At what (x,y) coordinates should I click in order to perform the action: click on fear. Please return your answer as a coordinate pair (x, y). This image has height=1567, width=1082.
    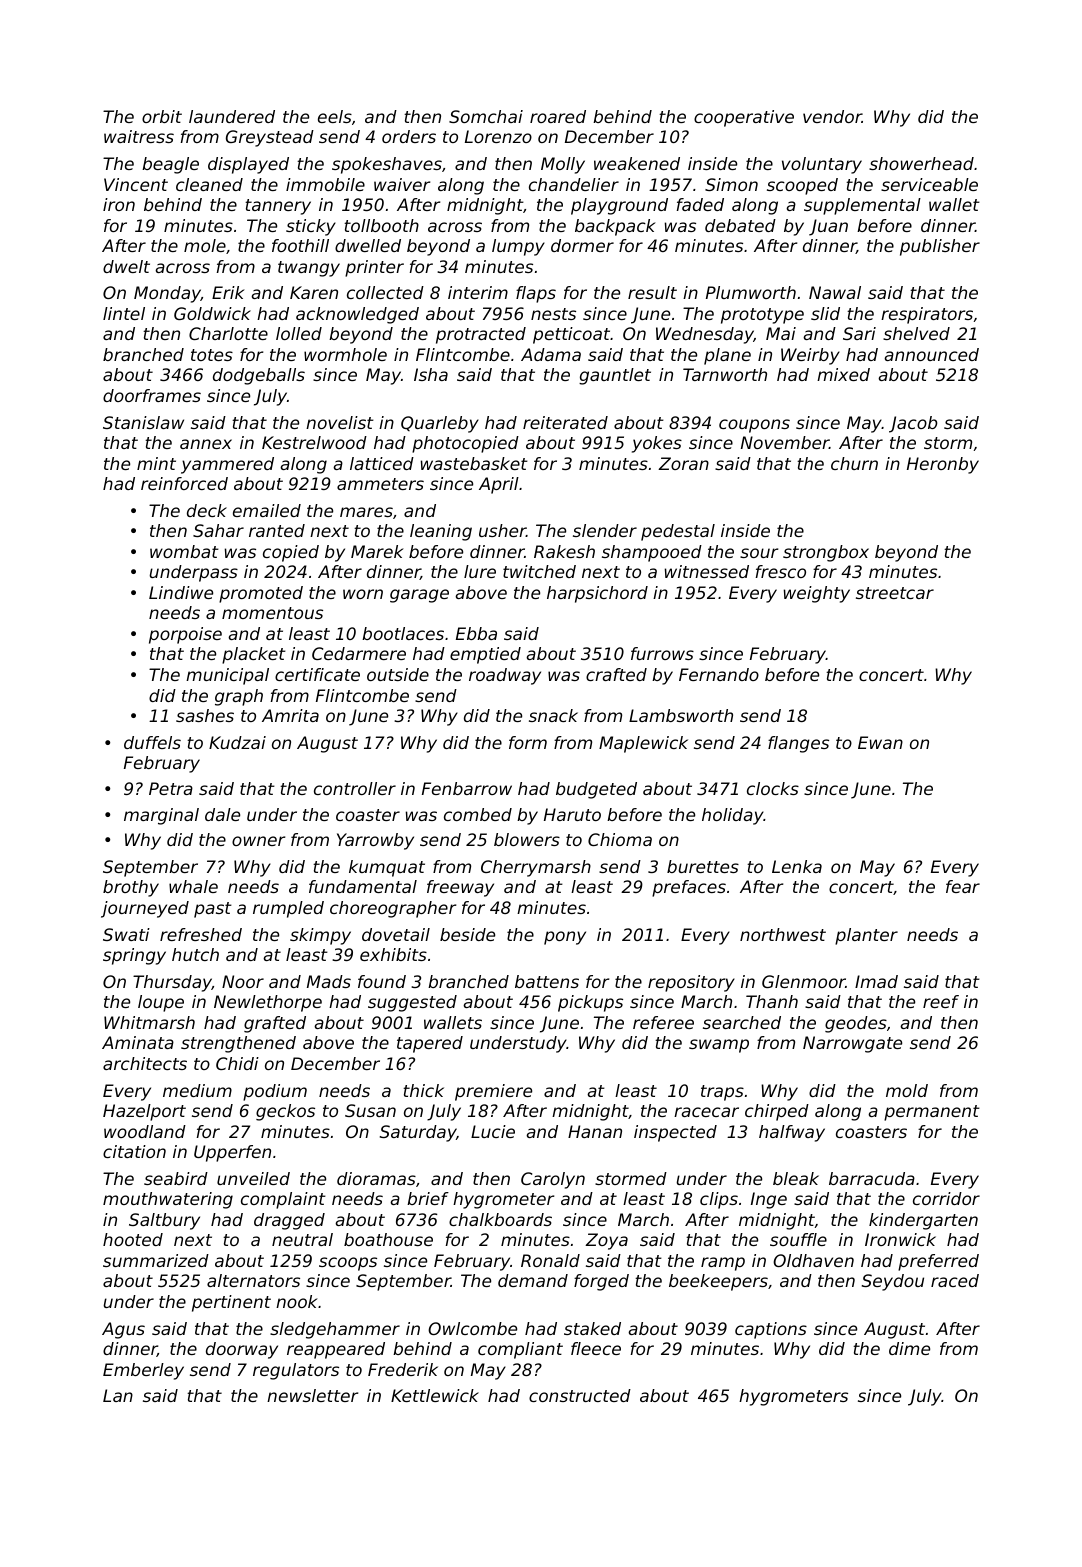
    Looking at the image, I should click on (963, 886).
